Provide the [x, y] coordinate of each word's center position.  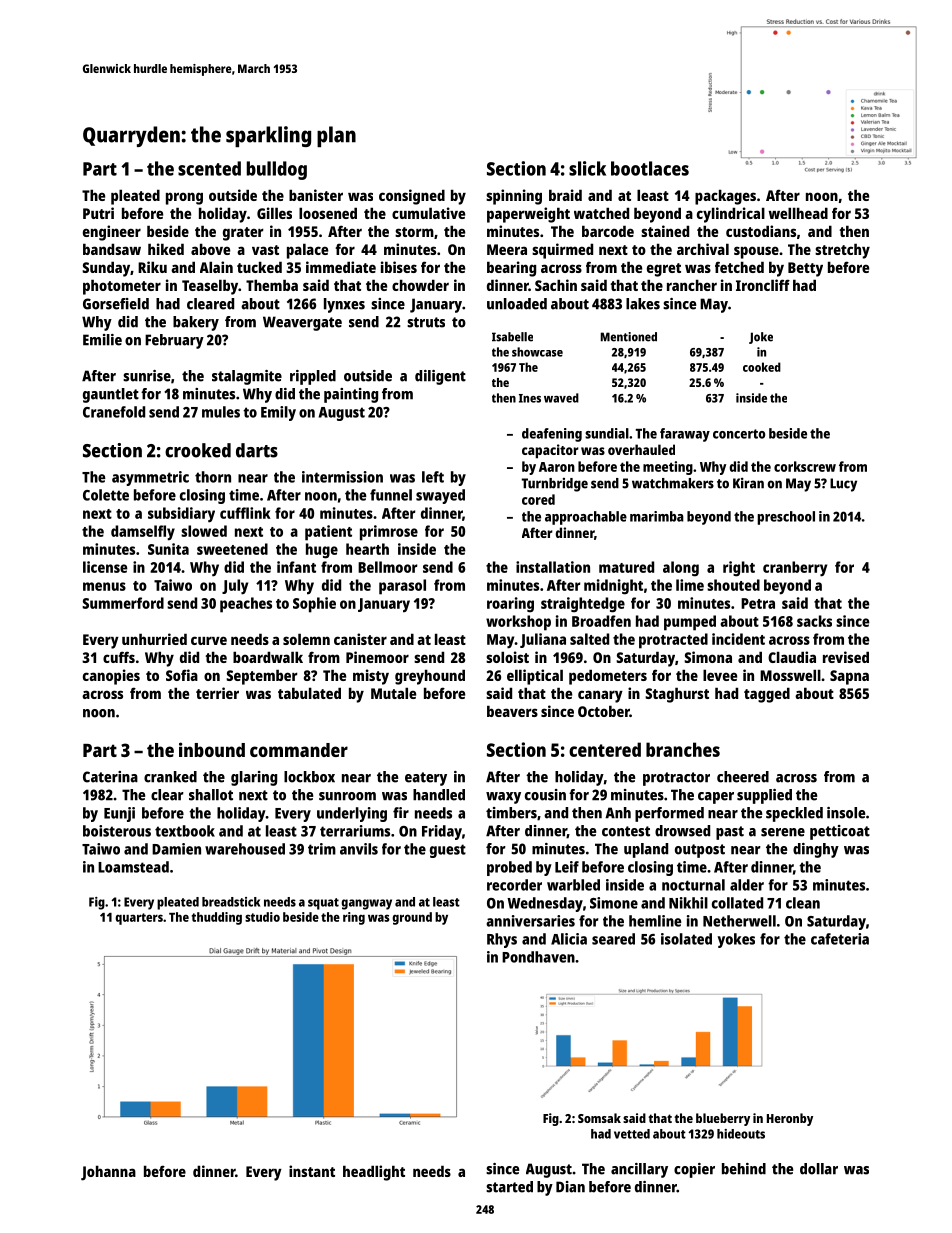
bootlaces [650, 168]
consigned [412, 197]
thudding [217, 918]
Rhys [502, 940]
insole [846, 813]
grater [243, 234]
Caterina [110, 777]
